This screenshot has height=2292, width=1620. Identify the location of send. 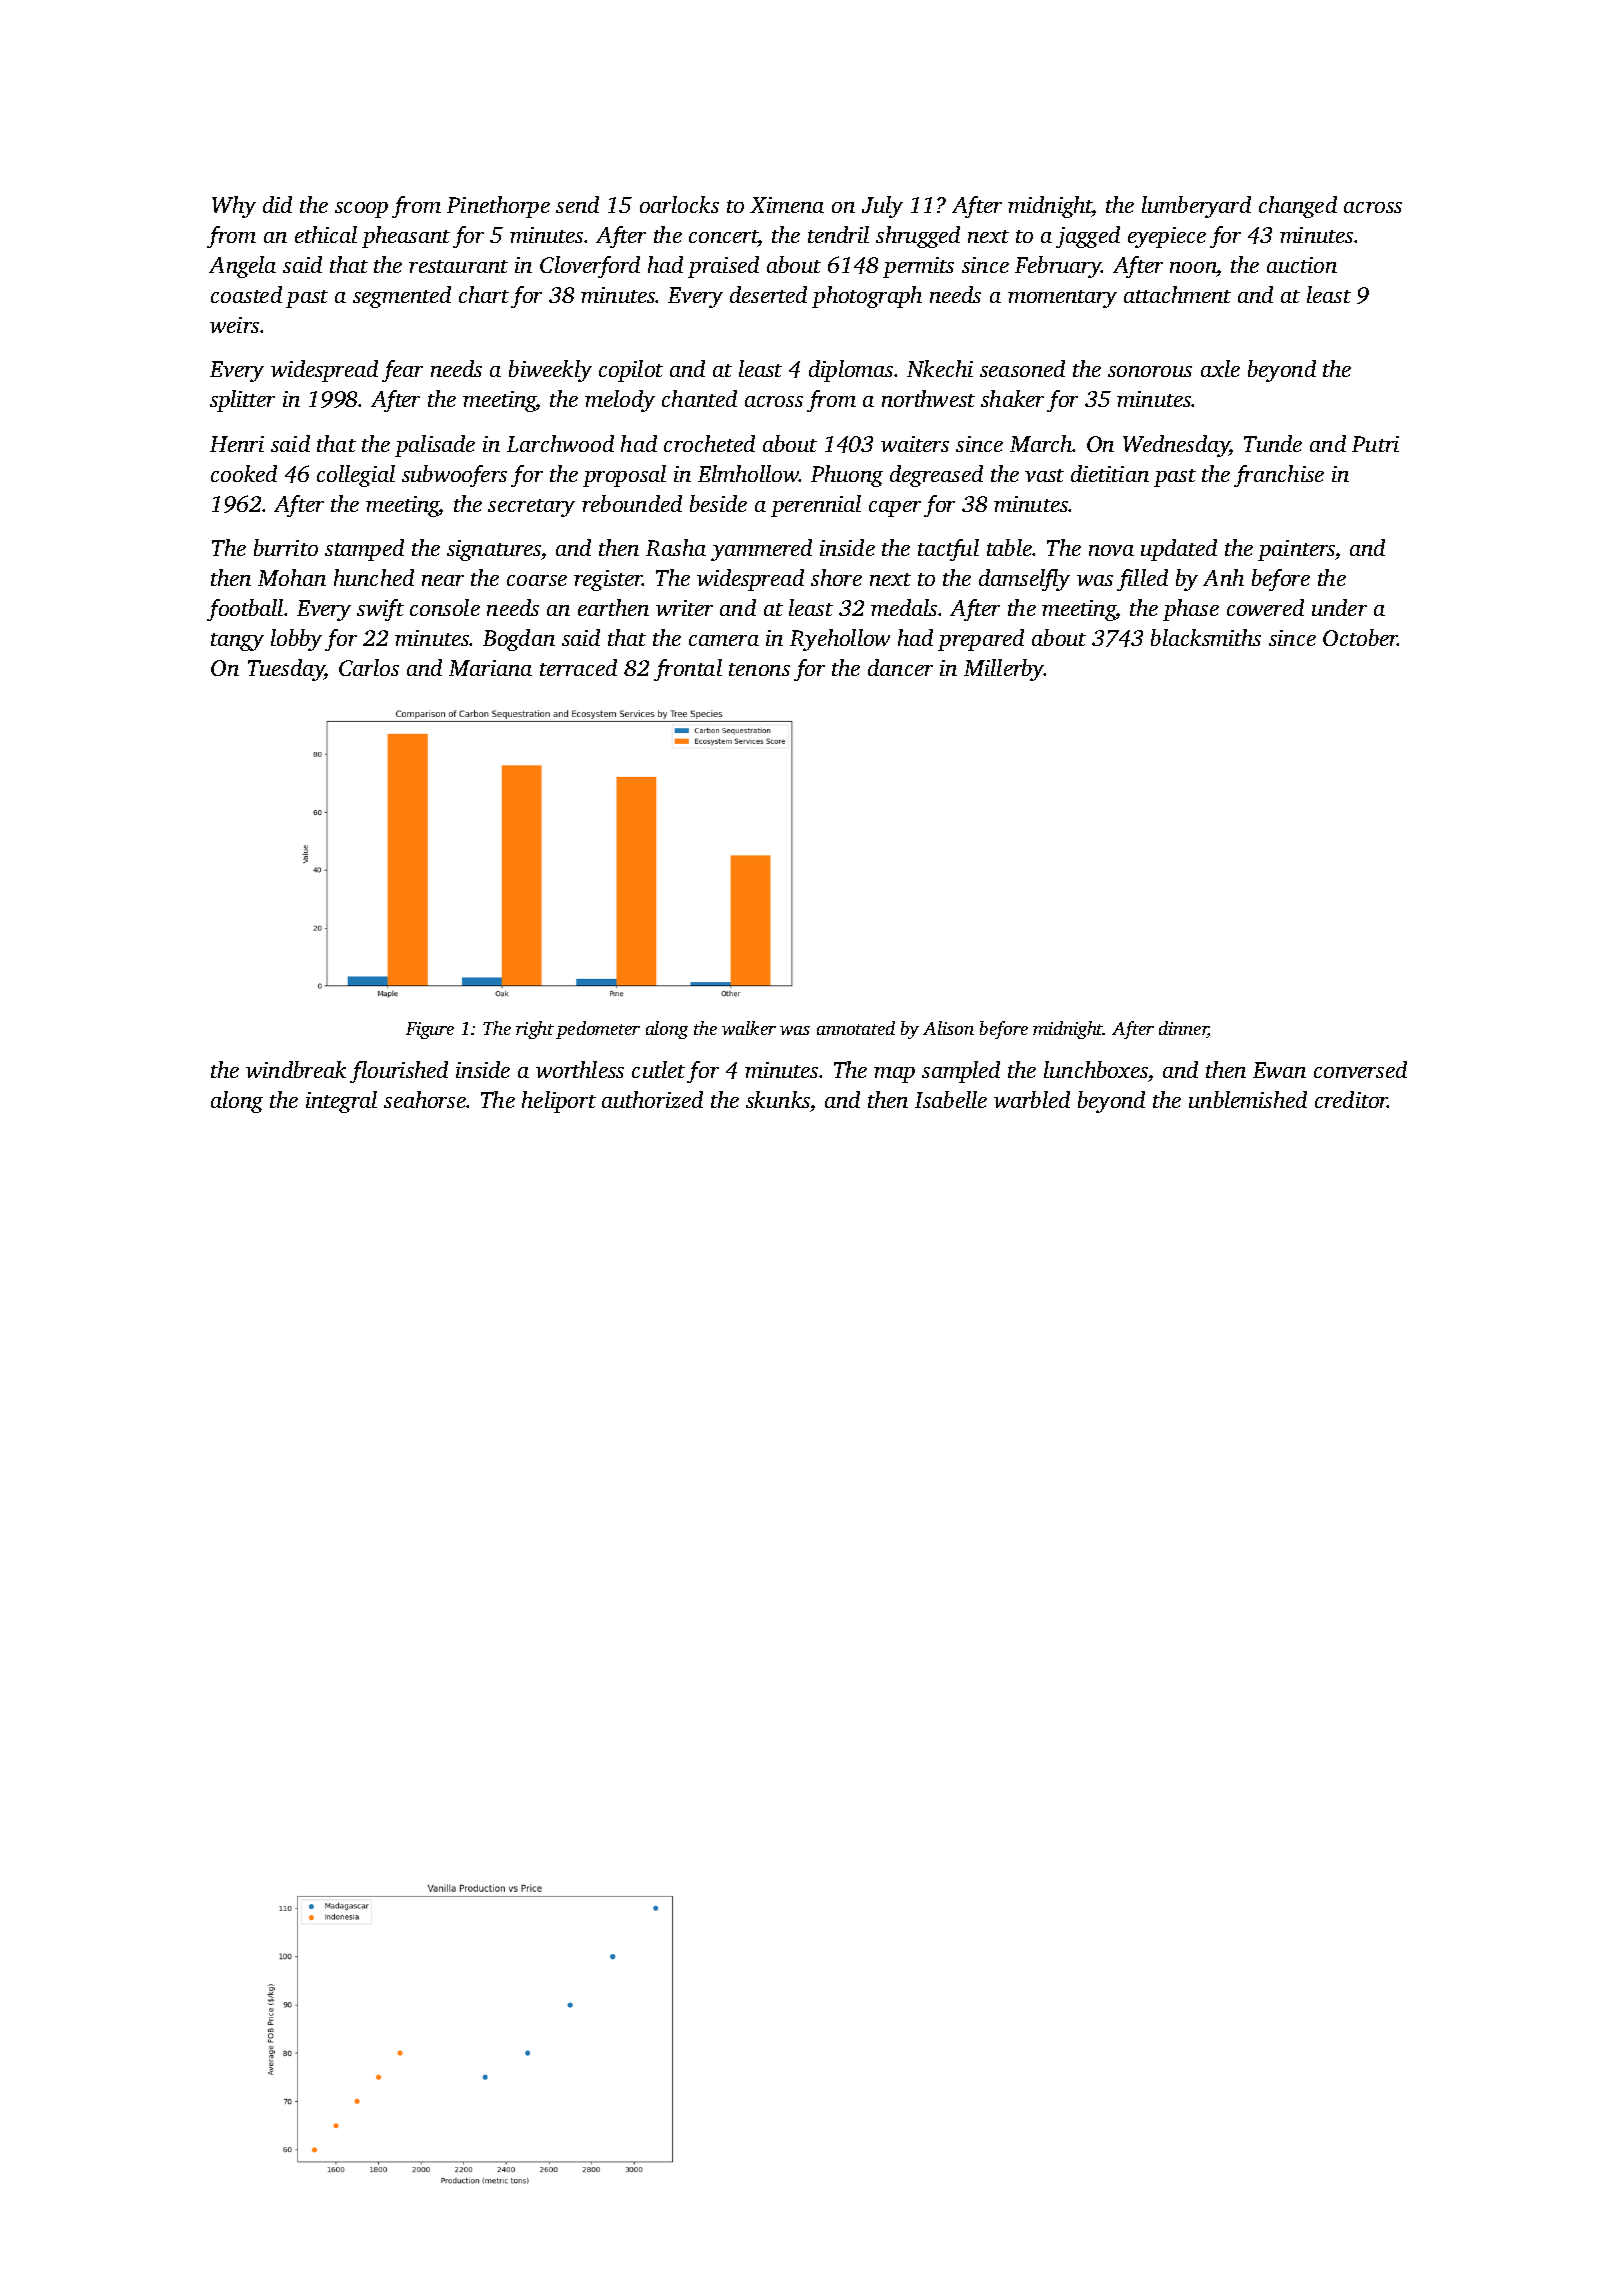
(577, 204).
